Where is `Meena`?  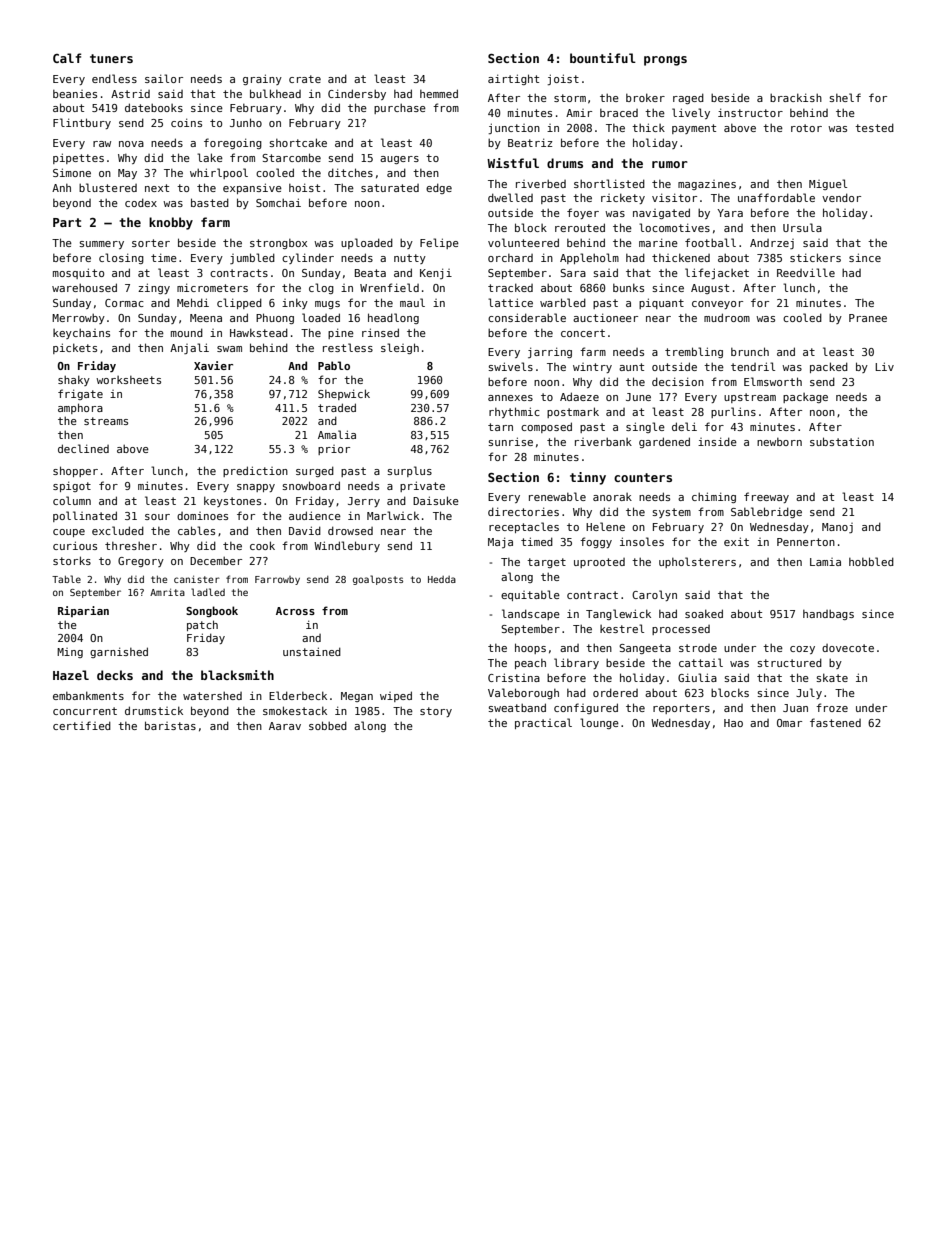 Meena is located at coordinates (206, 318).
